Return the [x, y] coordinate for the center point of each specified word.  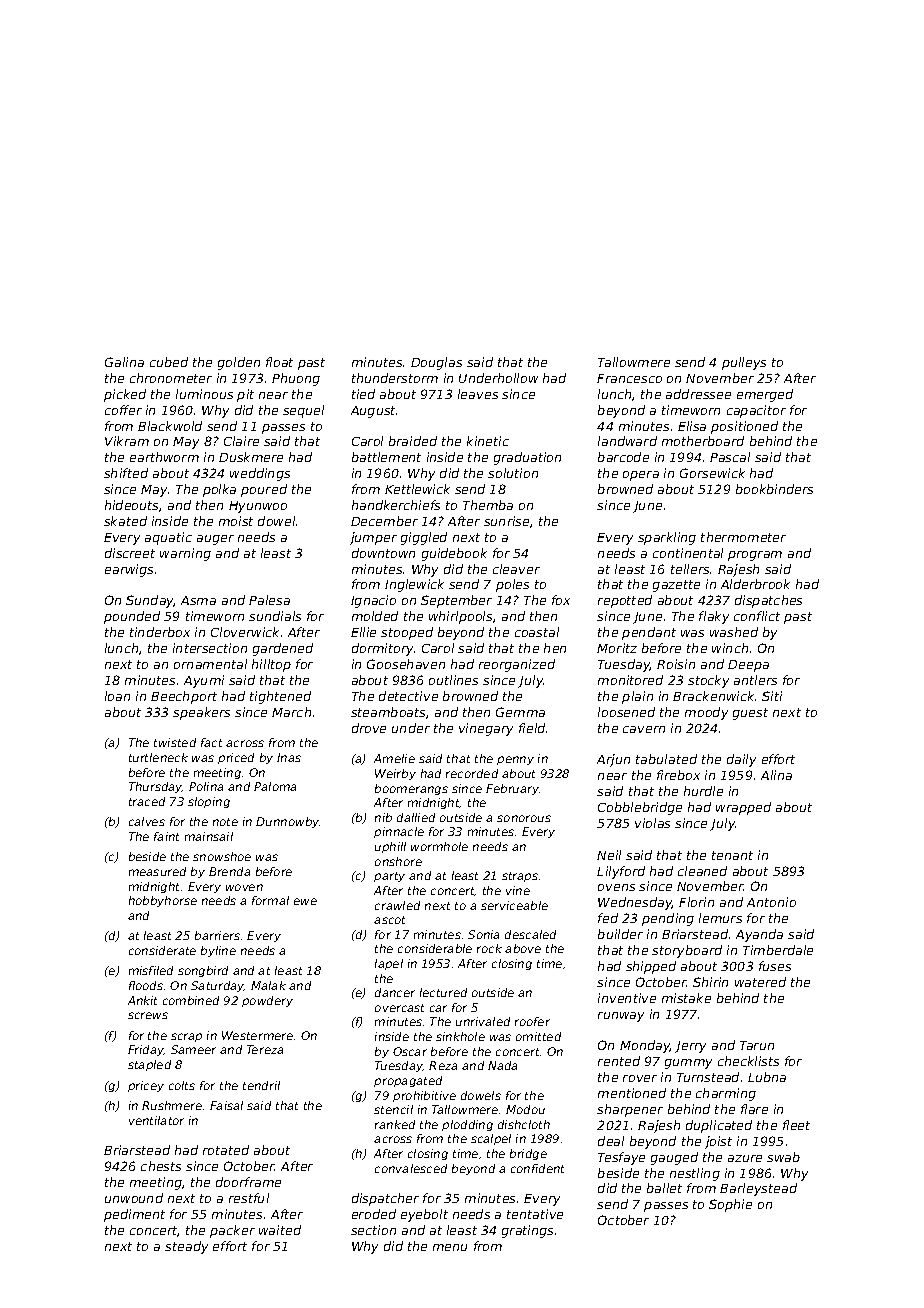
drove [369, 728]
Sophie [730, 1205]
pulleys [744, 363]
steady [186, 1247]
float [279, 362]
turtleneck [158, 757]
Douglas [436, 363]
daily [741, 760]
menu [450, 1247]
